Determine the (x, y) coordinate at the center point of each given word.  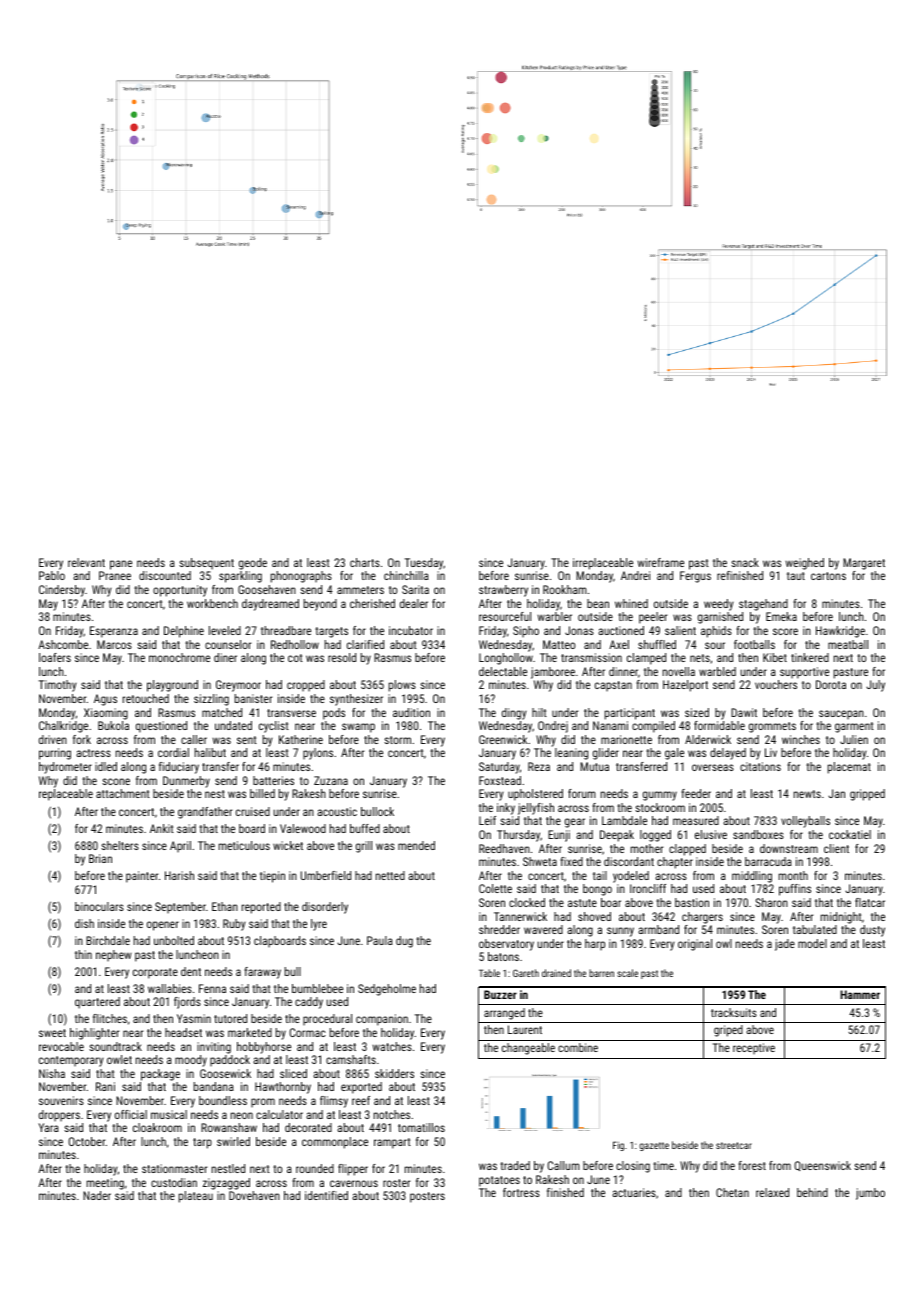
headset (183, 1032)
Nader (97, 1195)
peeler (653, 618)
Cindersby (62, 591)
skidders (394, 1073)
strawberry (503, 591)
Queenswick (822, 1166)
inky (506, 809)
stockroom (660, 807)
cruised (253, 811)
